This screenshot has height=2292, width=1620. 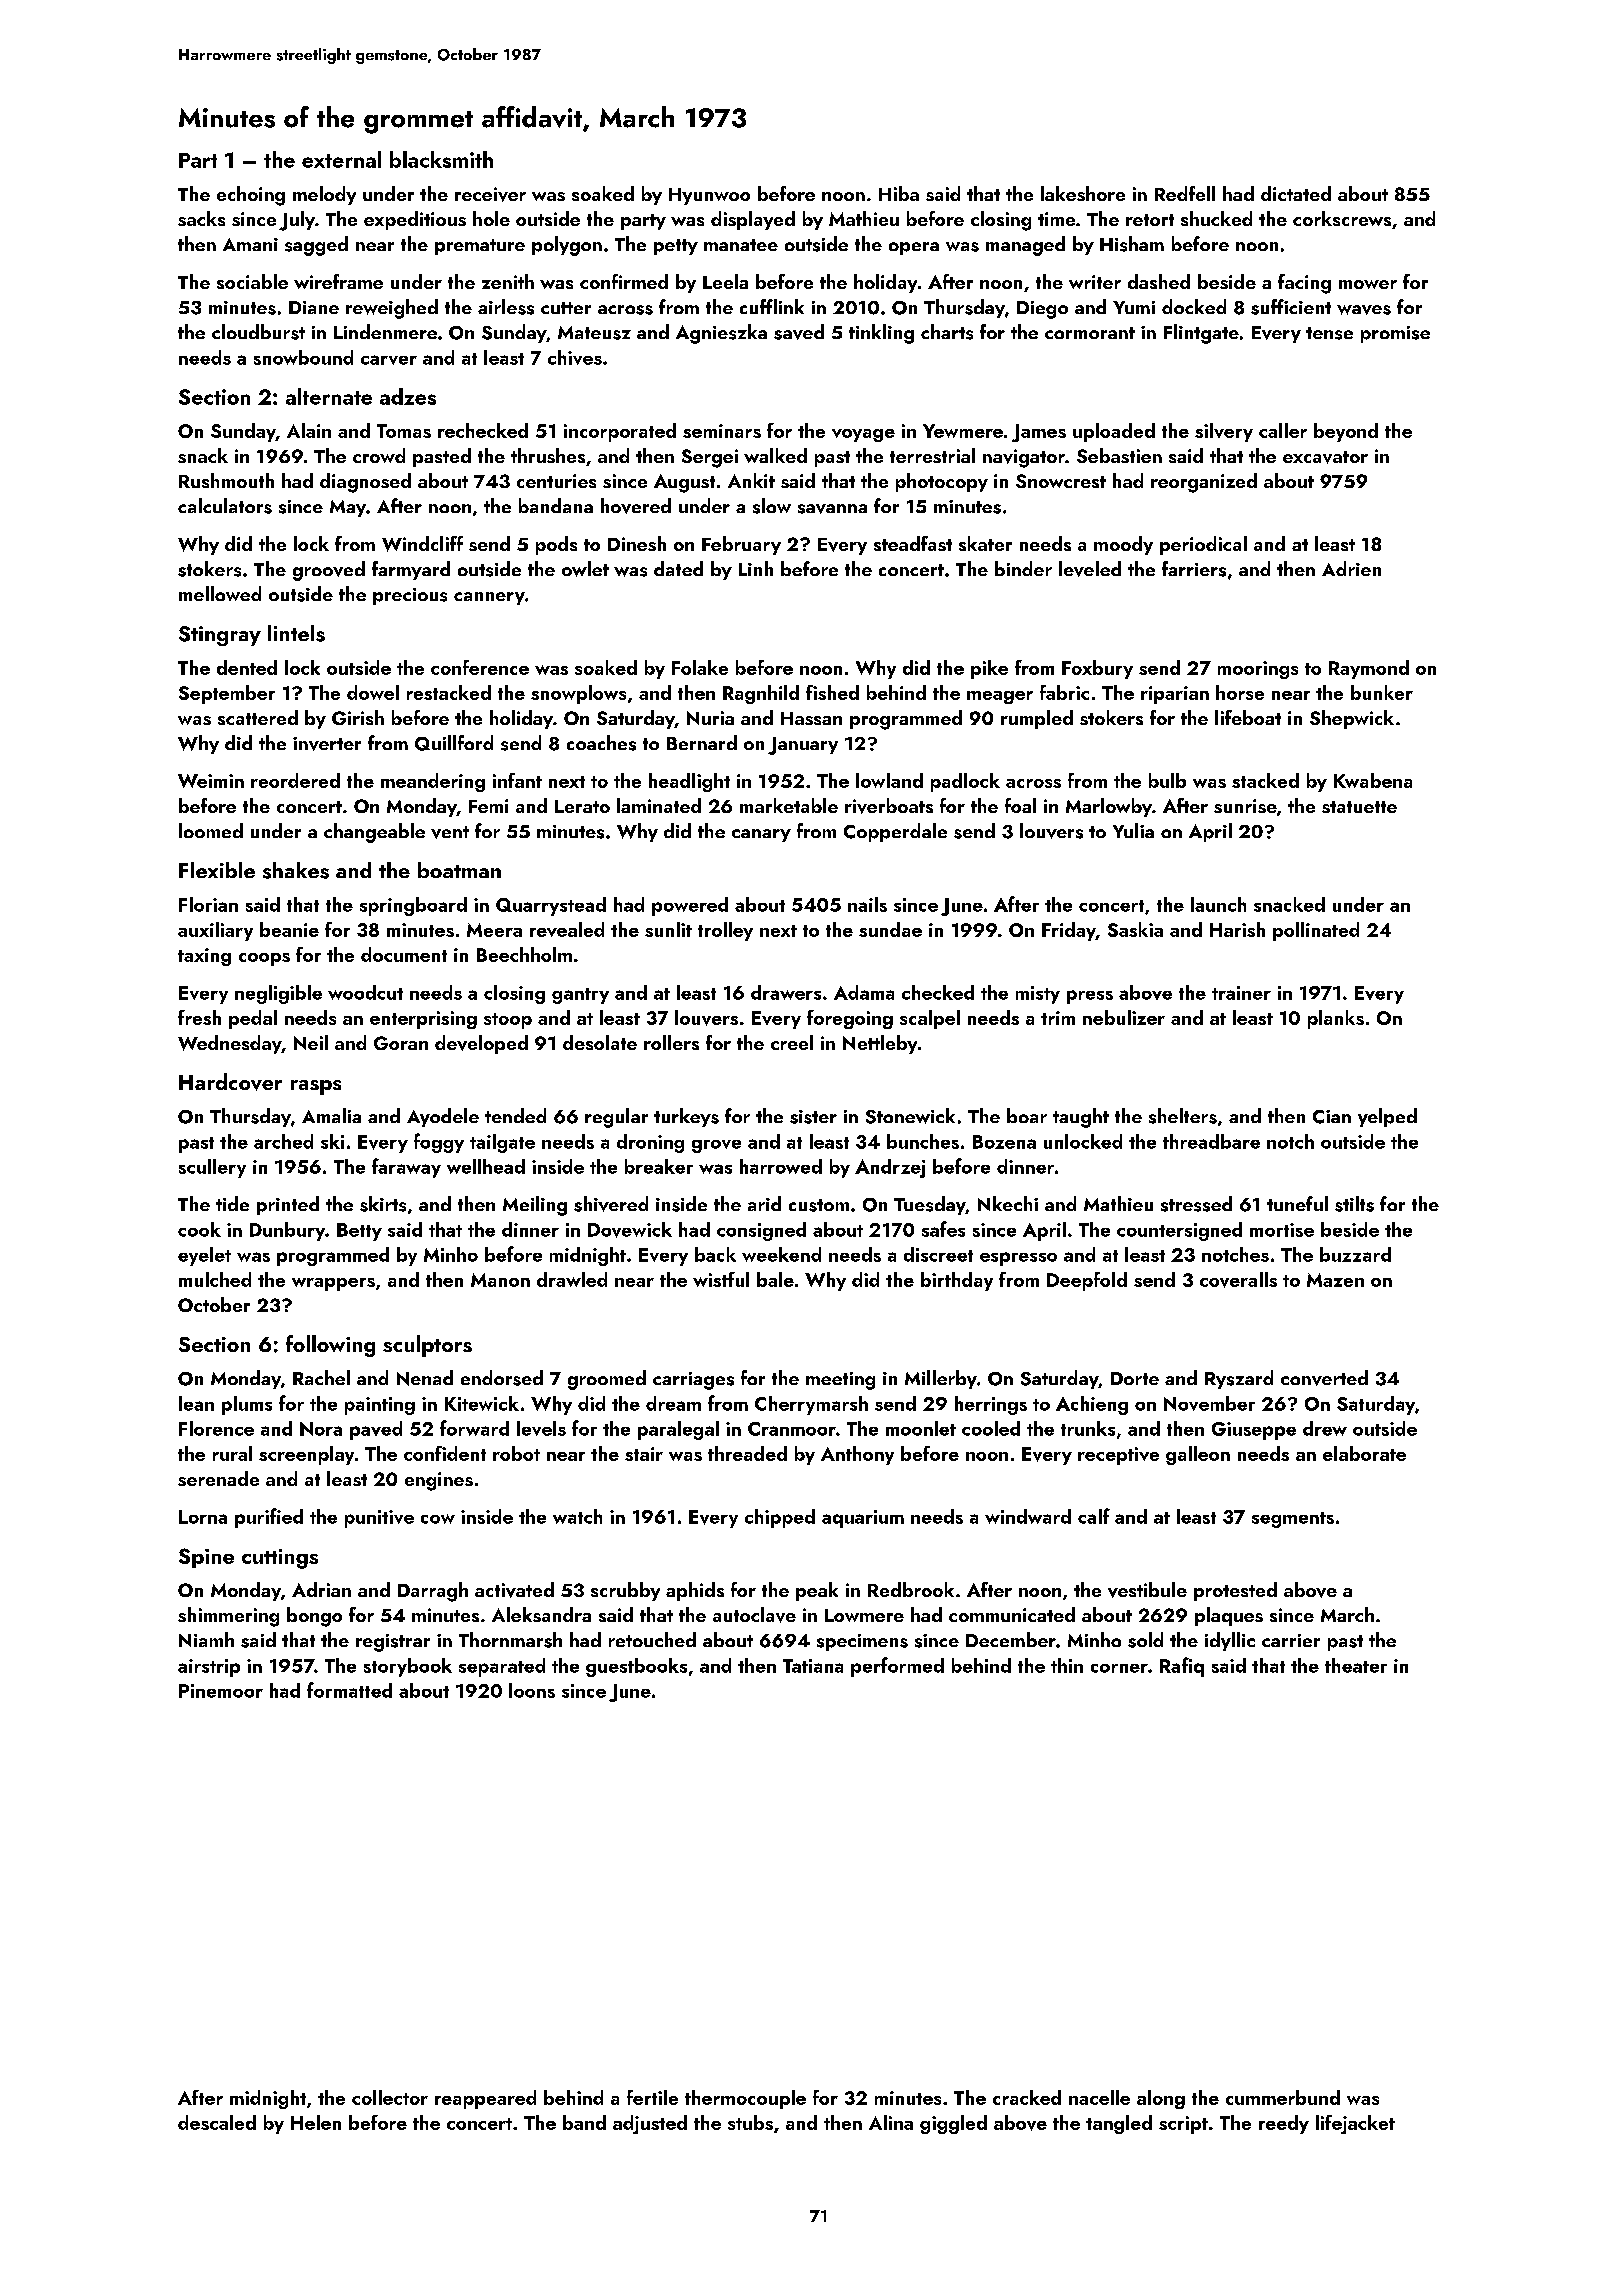 What do you see at coordinates (891, 2122) in the screenshot?
I see `Alina` at bounding box center [891, 2122].
